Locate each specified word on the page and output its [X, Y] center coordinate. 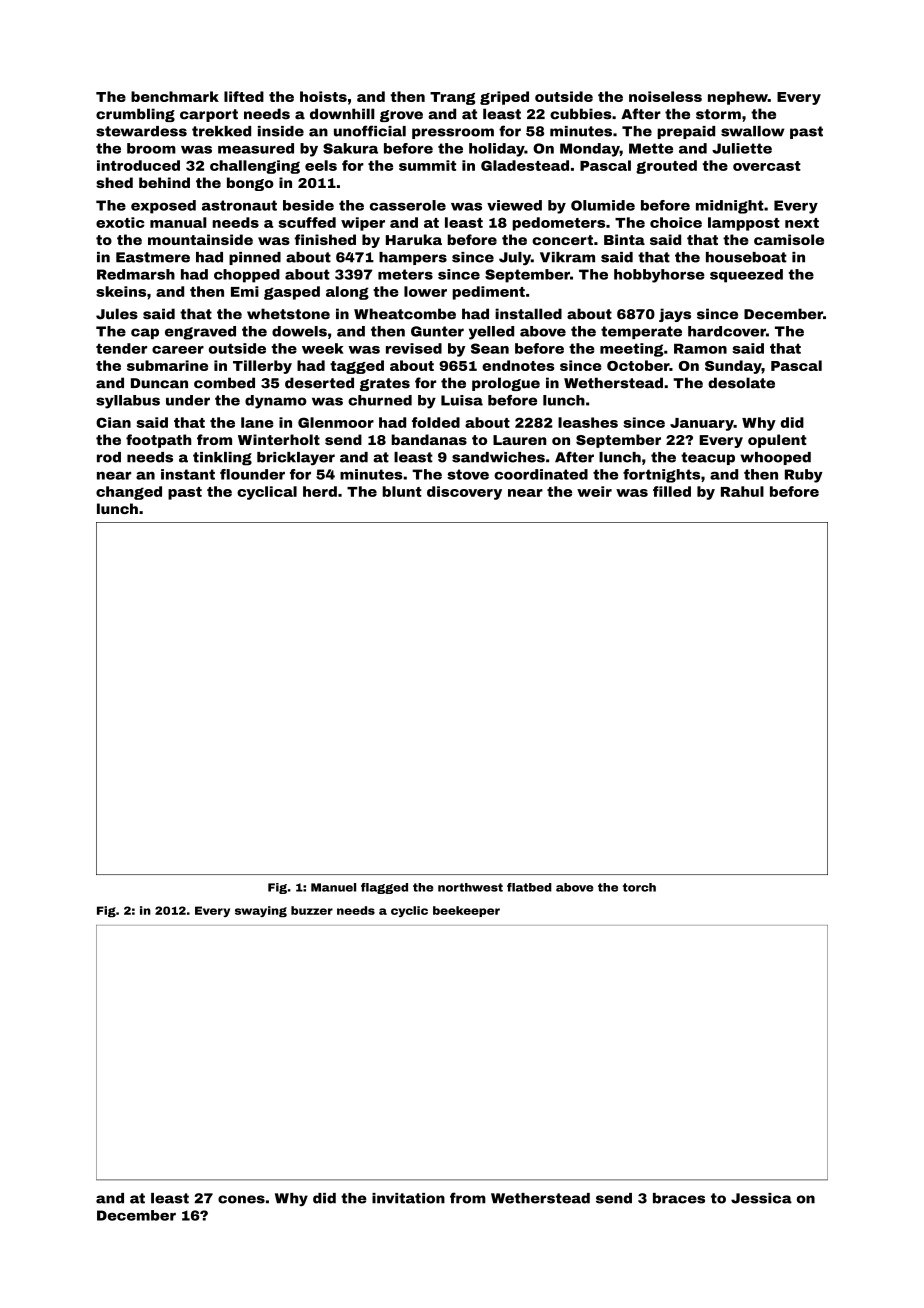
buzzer [312, 910]
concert [562, 240]
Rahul [742, 491]
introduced [138, 165]
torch [639, 887]
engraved [200, 333]
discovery [464, 493]
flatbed [529, 887]
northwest [470, 887]
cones [241, 1199]
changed [129, 493]
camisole [789, 239]
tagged [357, 367]
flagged [384, 888]
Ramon [700, 348]
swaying [261, 911]
